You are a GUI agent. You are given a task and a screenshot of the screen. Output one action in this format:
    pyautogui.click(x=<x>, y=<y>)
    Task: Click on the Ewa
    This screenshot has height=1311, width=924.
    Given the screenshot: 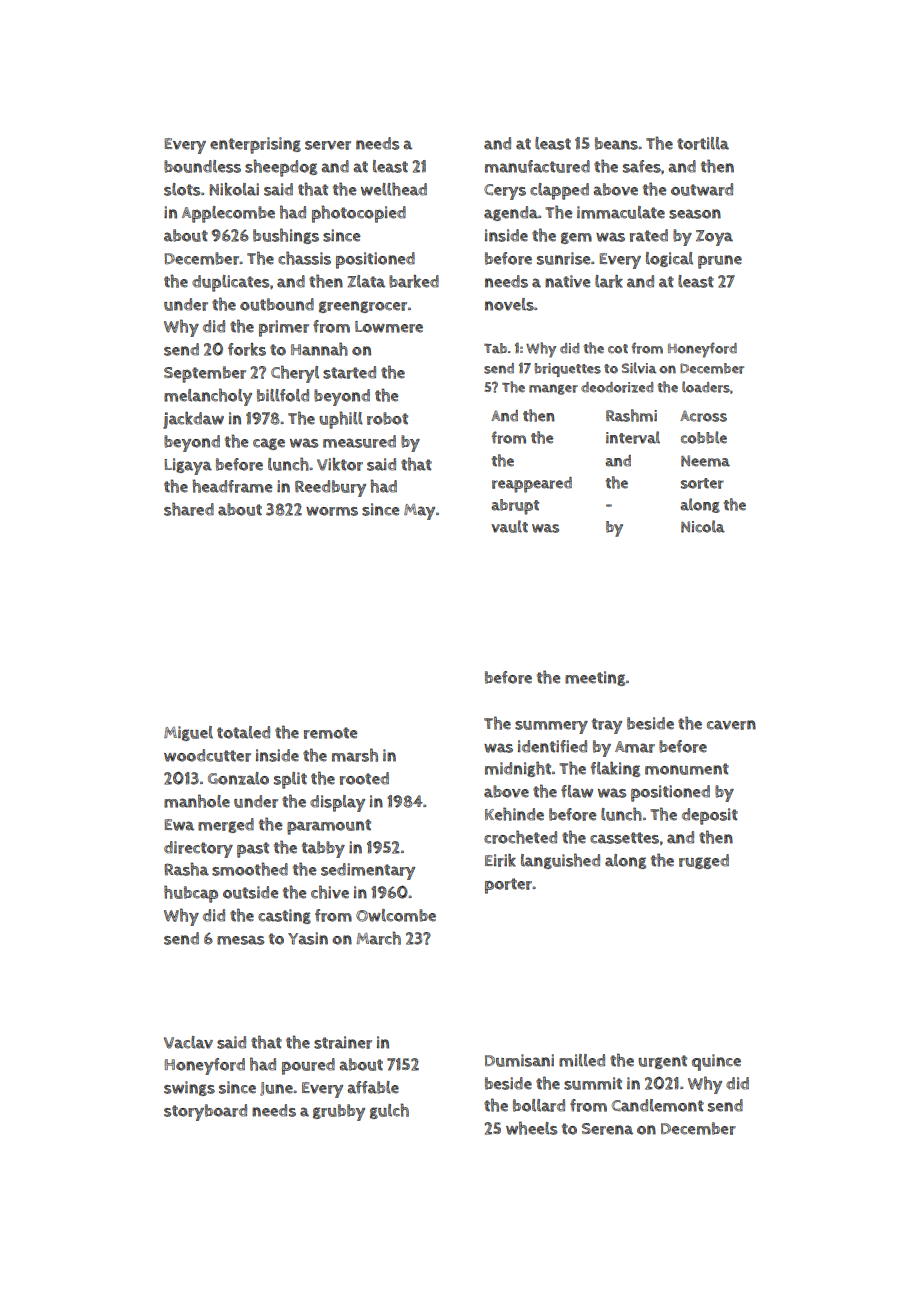 What is the action you would take?
    pyautogui.click(x=179, y=825)
